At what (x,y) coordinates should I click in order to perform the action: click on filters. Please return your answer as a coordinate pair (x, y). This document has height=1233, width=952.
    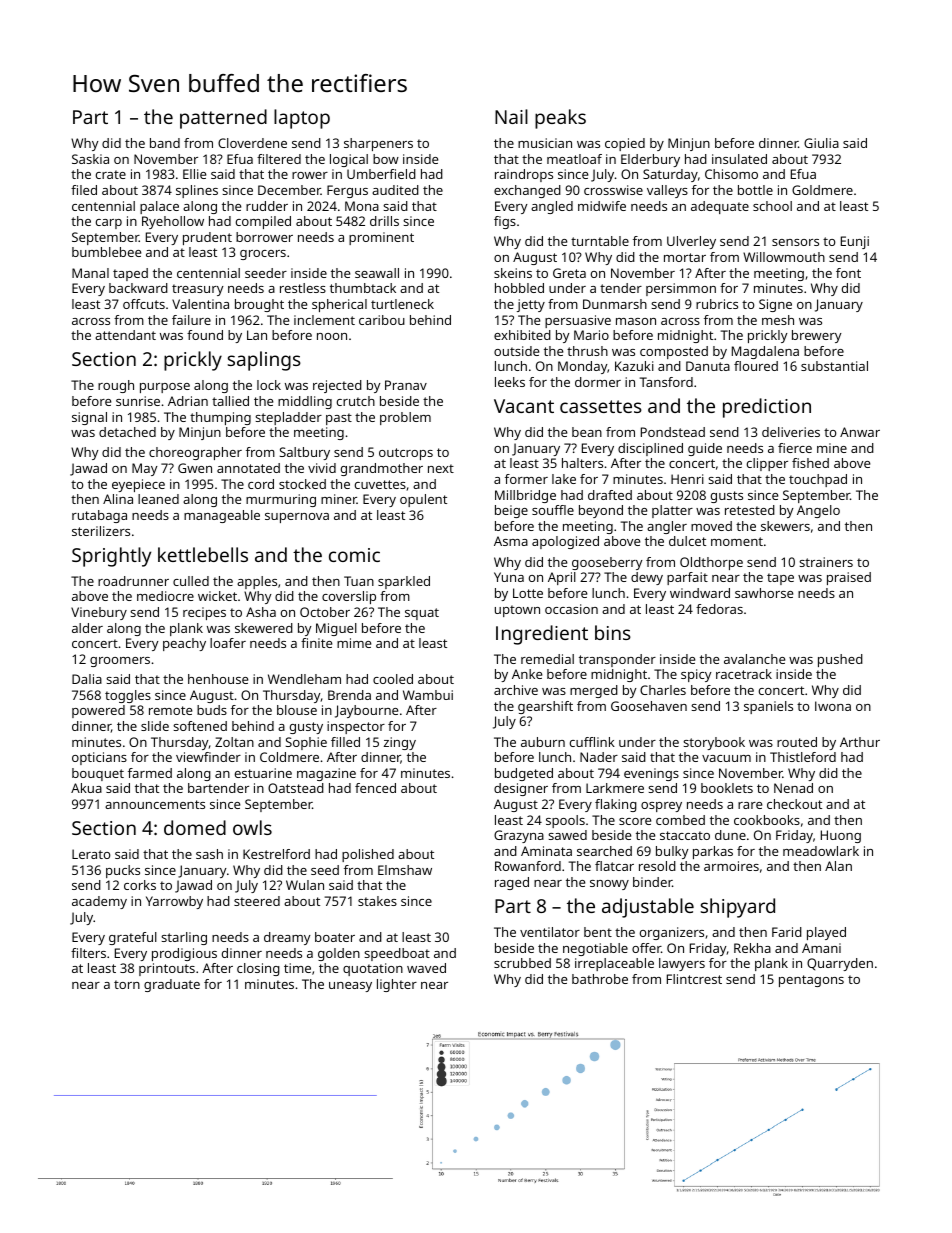
    Looking at the image, I should click on (88, 953).
